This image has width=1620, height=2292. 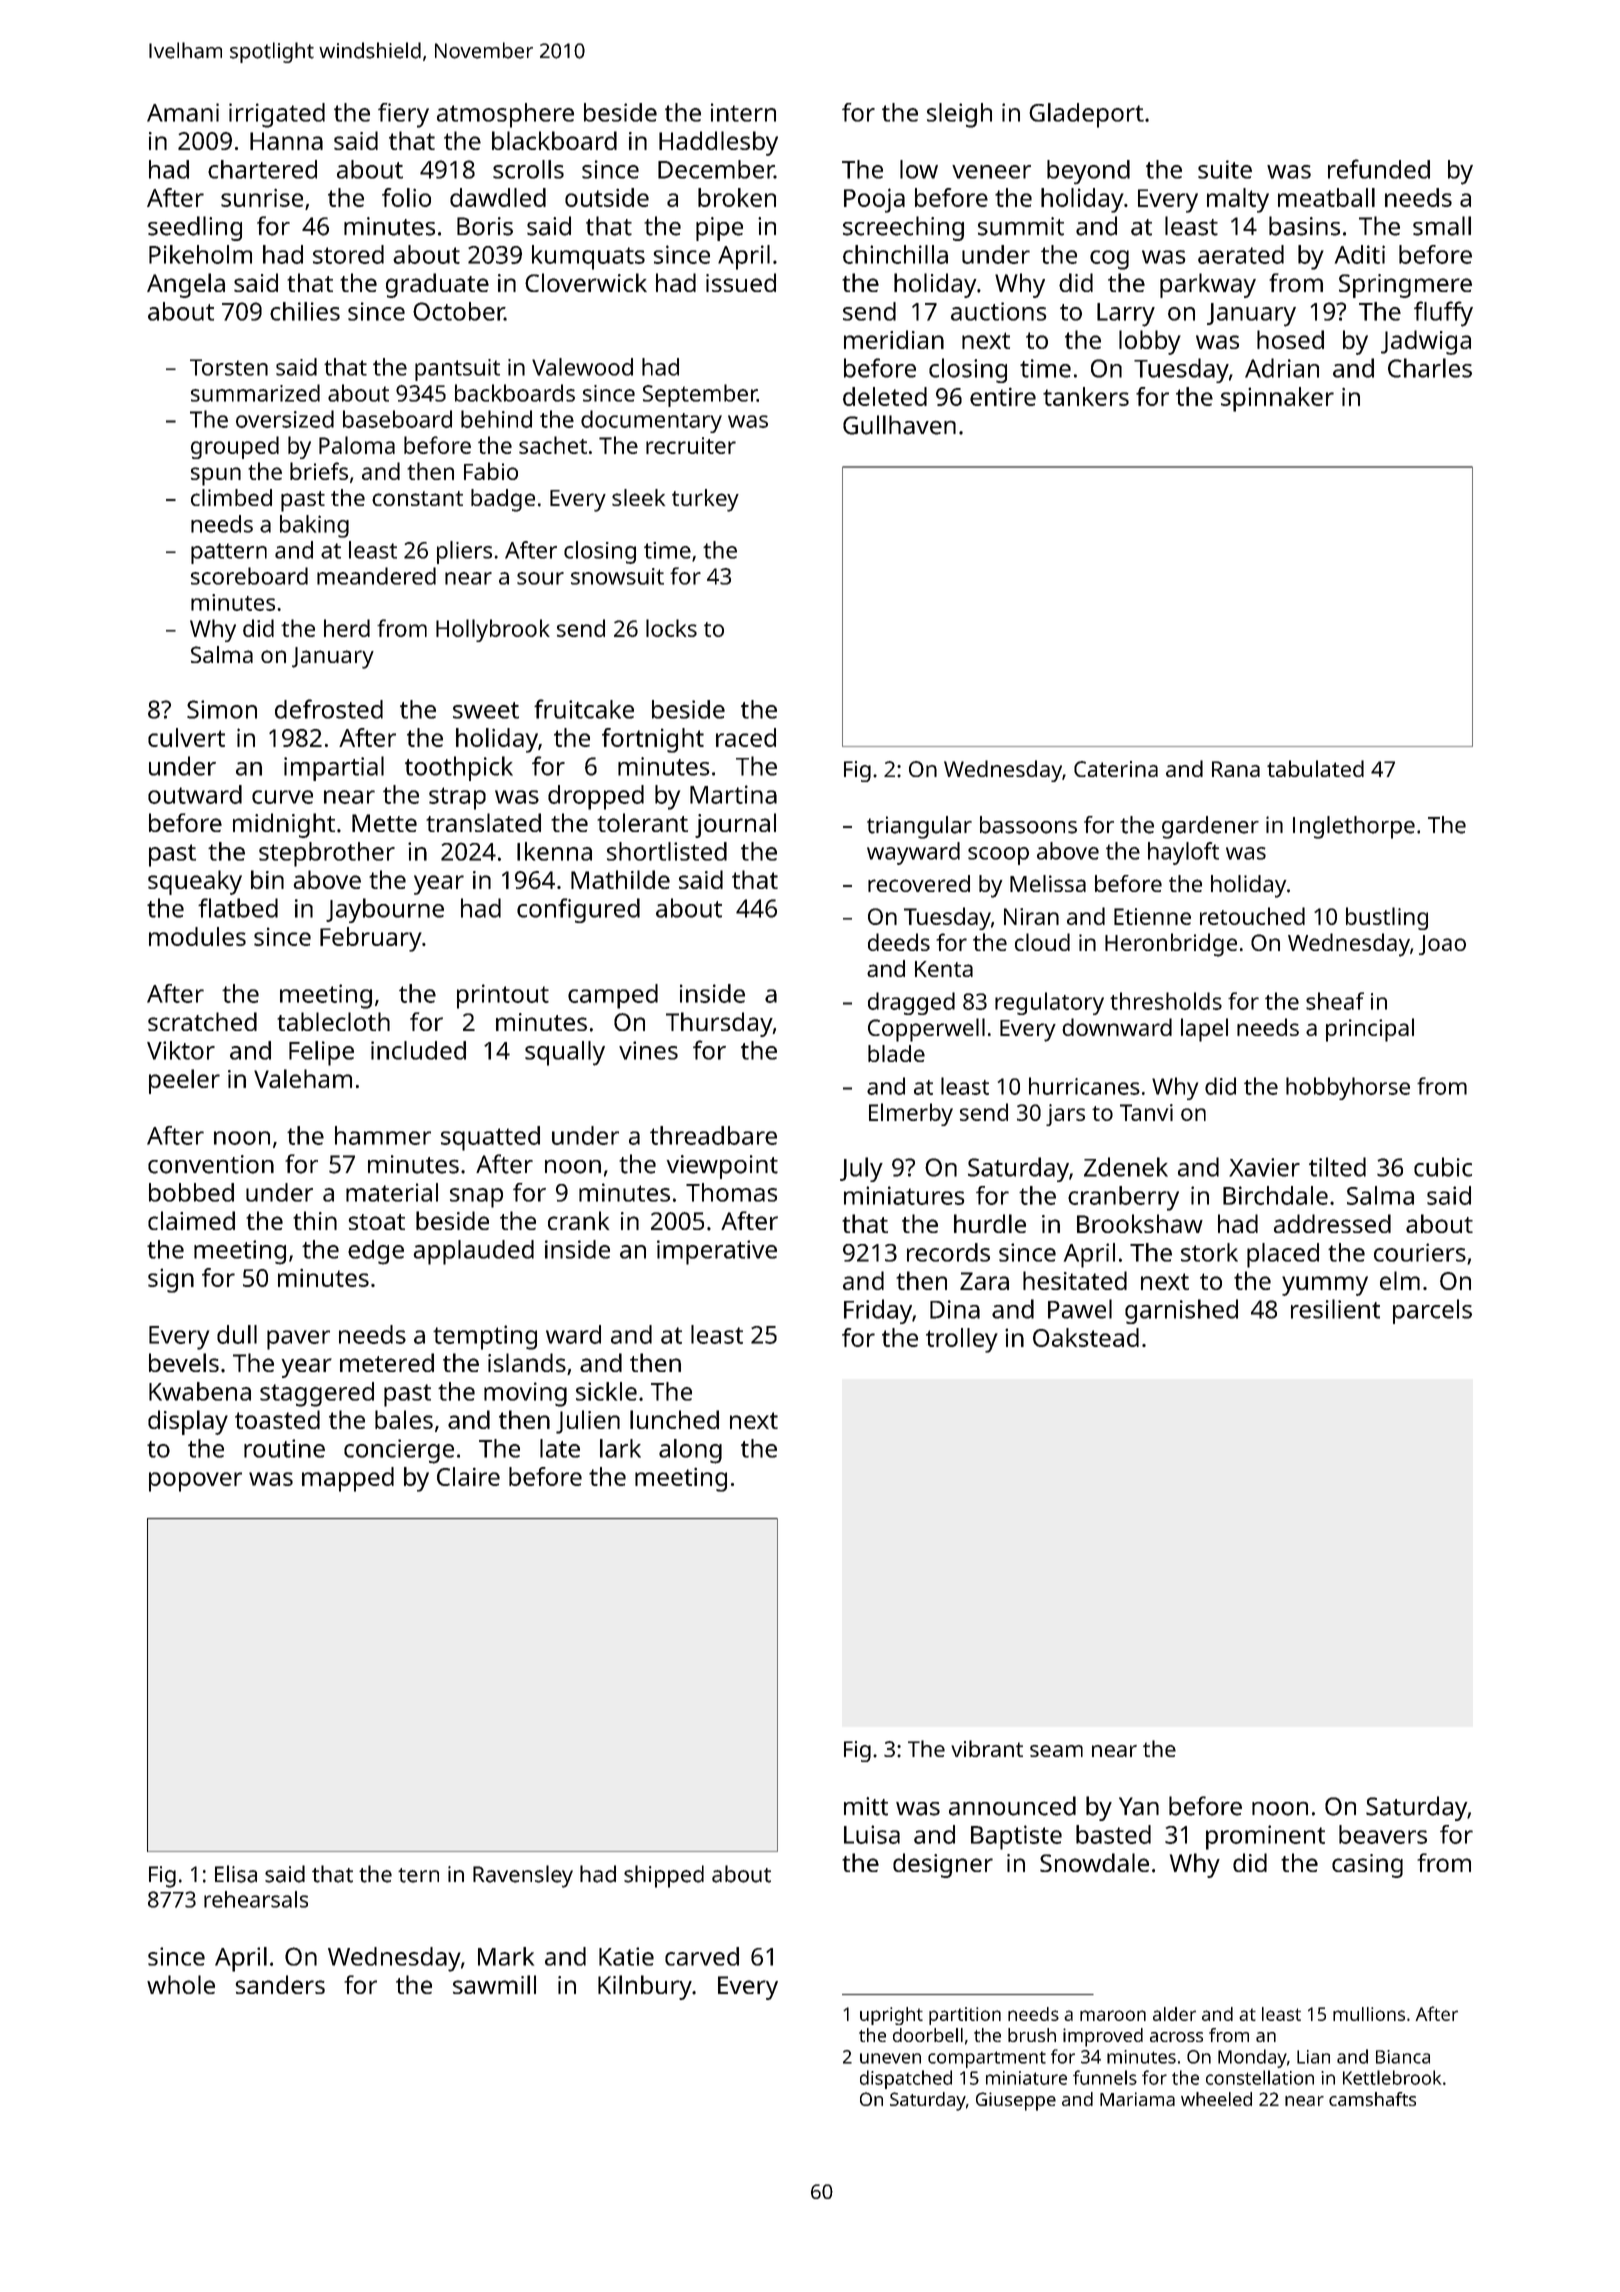 I want to click on Inglethorpe, so click(x=1354, y=827).
